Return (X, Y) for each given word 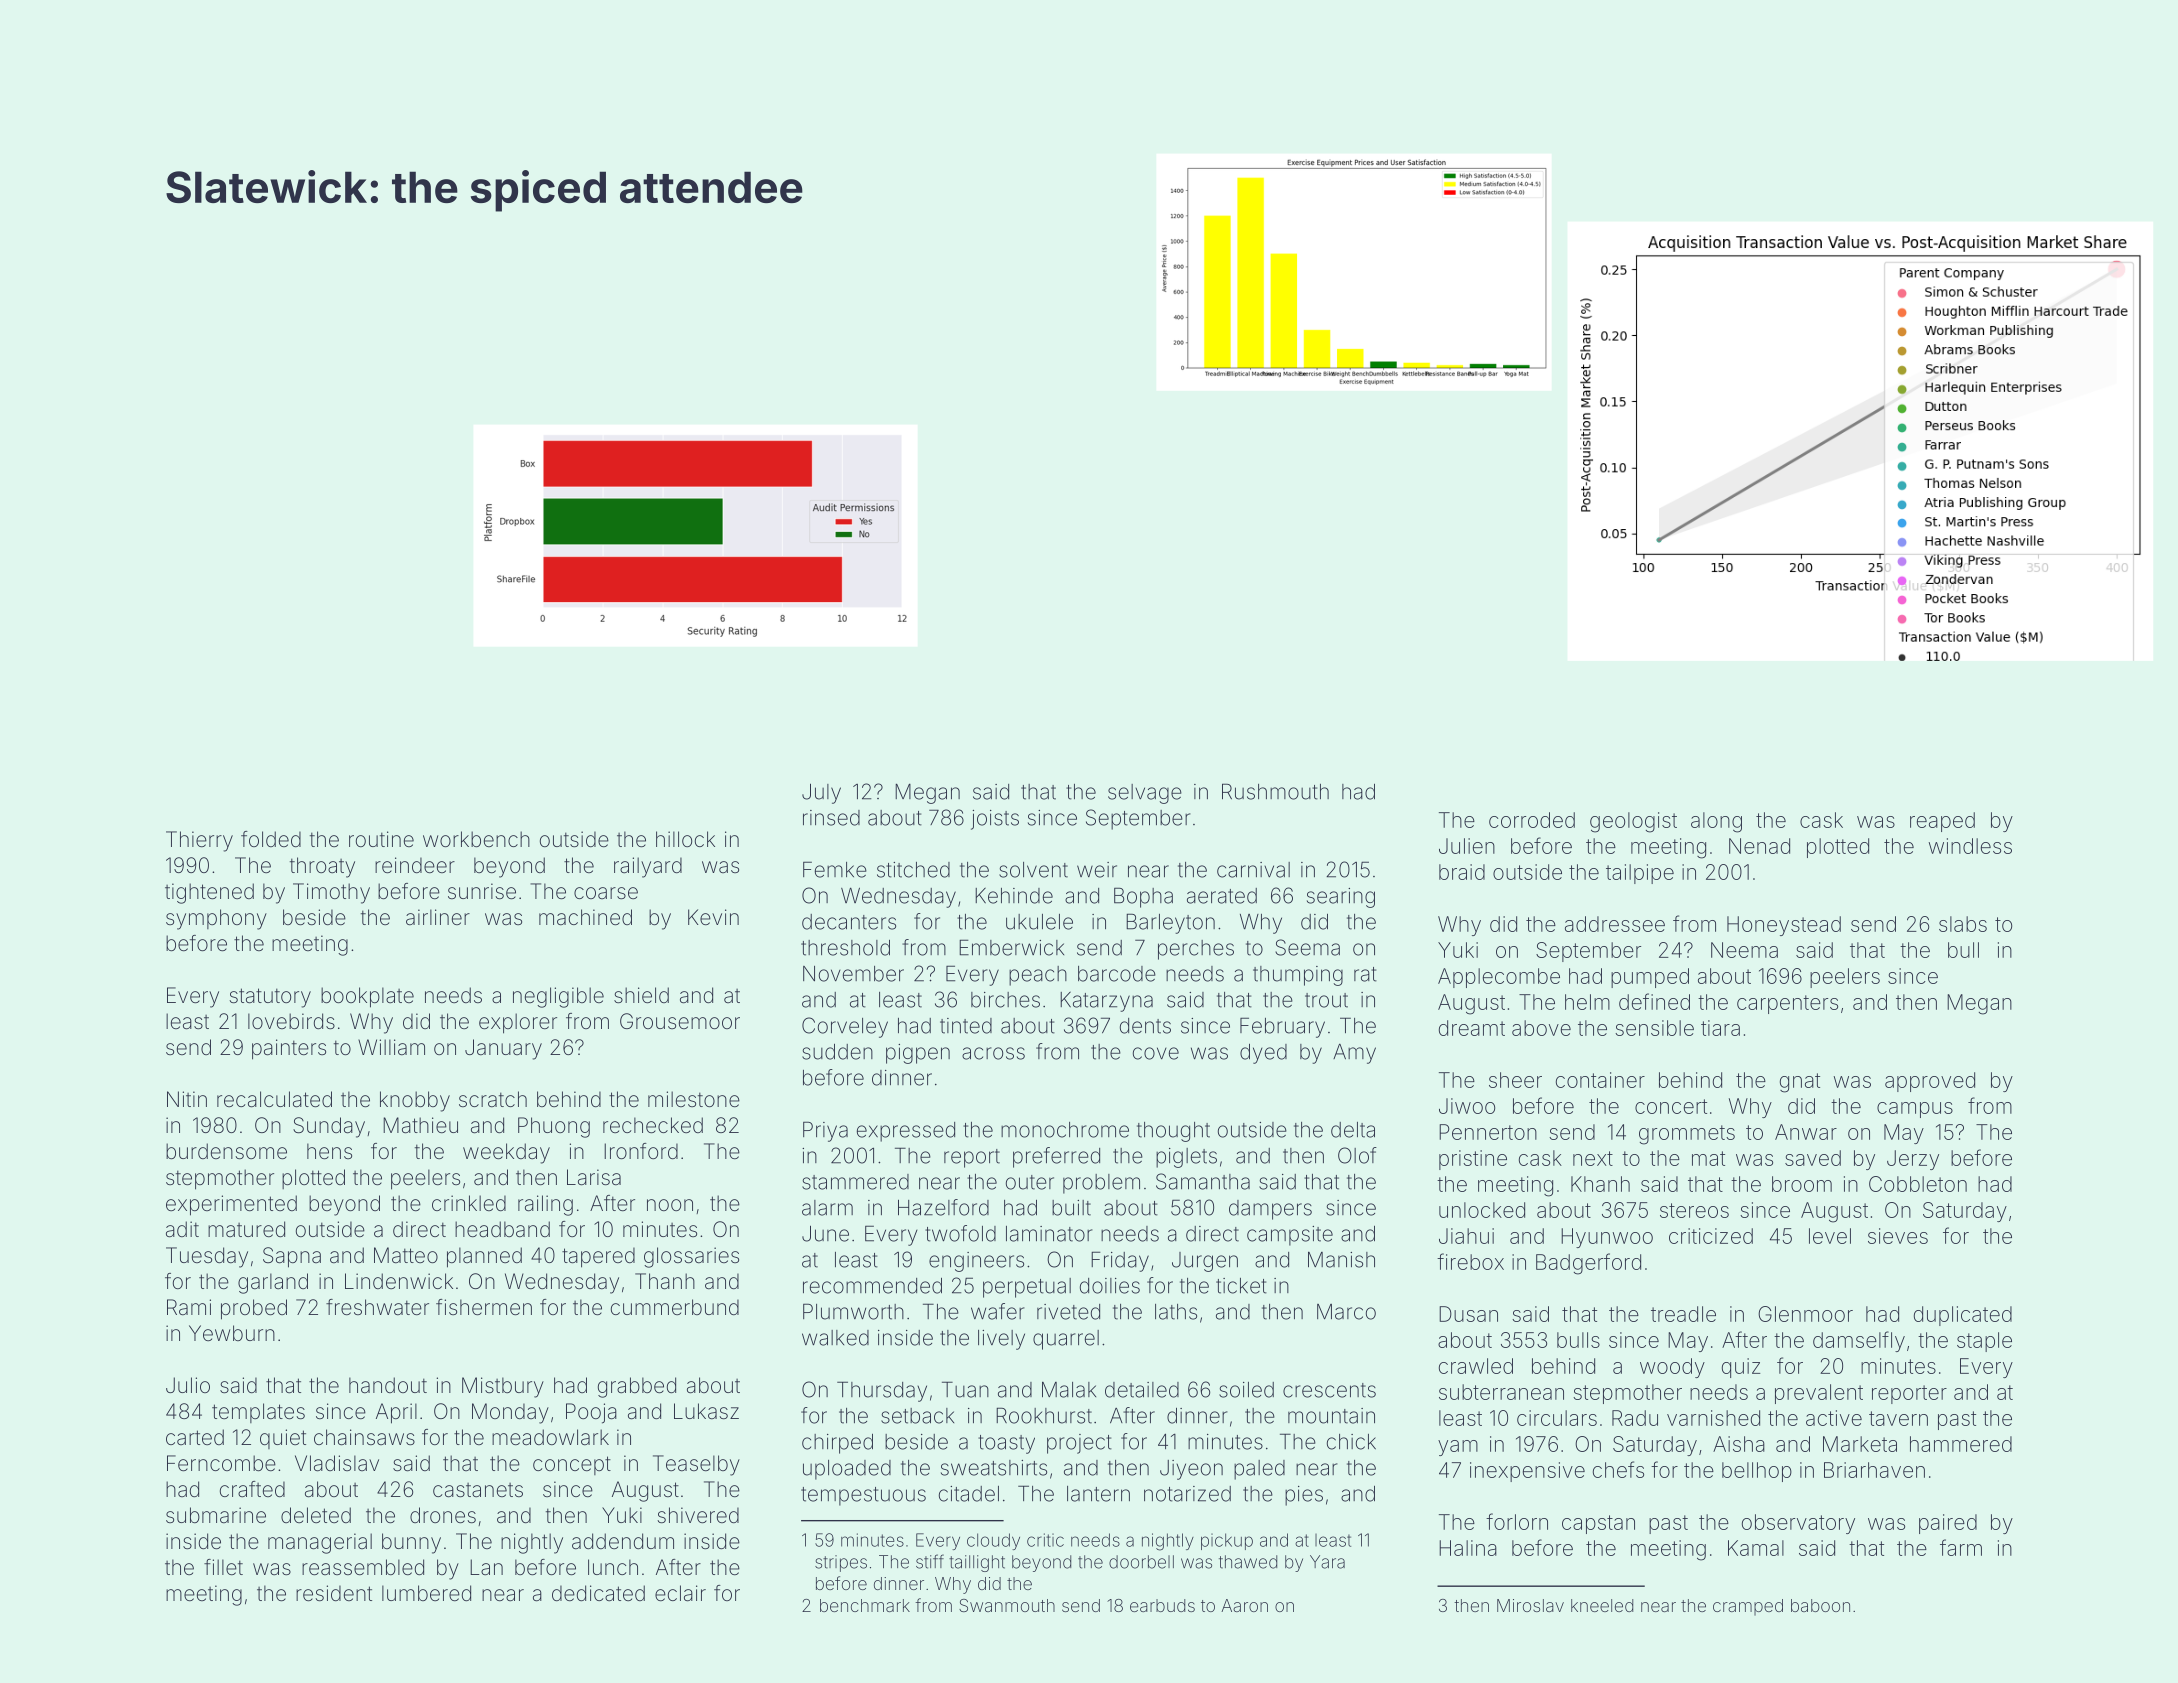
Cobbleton (1918, 1184)
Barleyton (1170, 923)
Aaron (1244, 1605)
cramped (1748, 1607)
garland (273, 1283)
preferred (1056, 1157)
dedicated (598, 1593)
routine (381, 839)
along (1716, 822)
